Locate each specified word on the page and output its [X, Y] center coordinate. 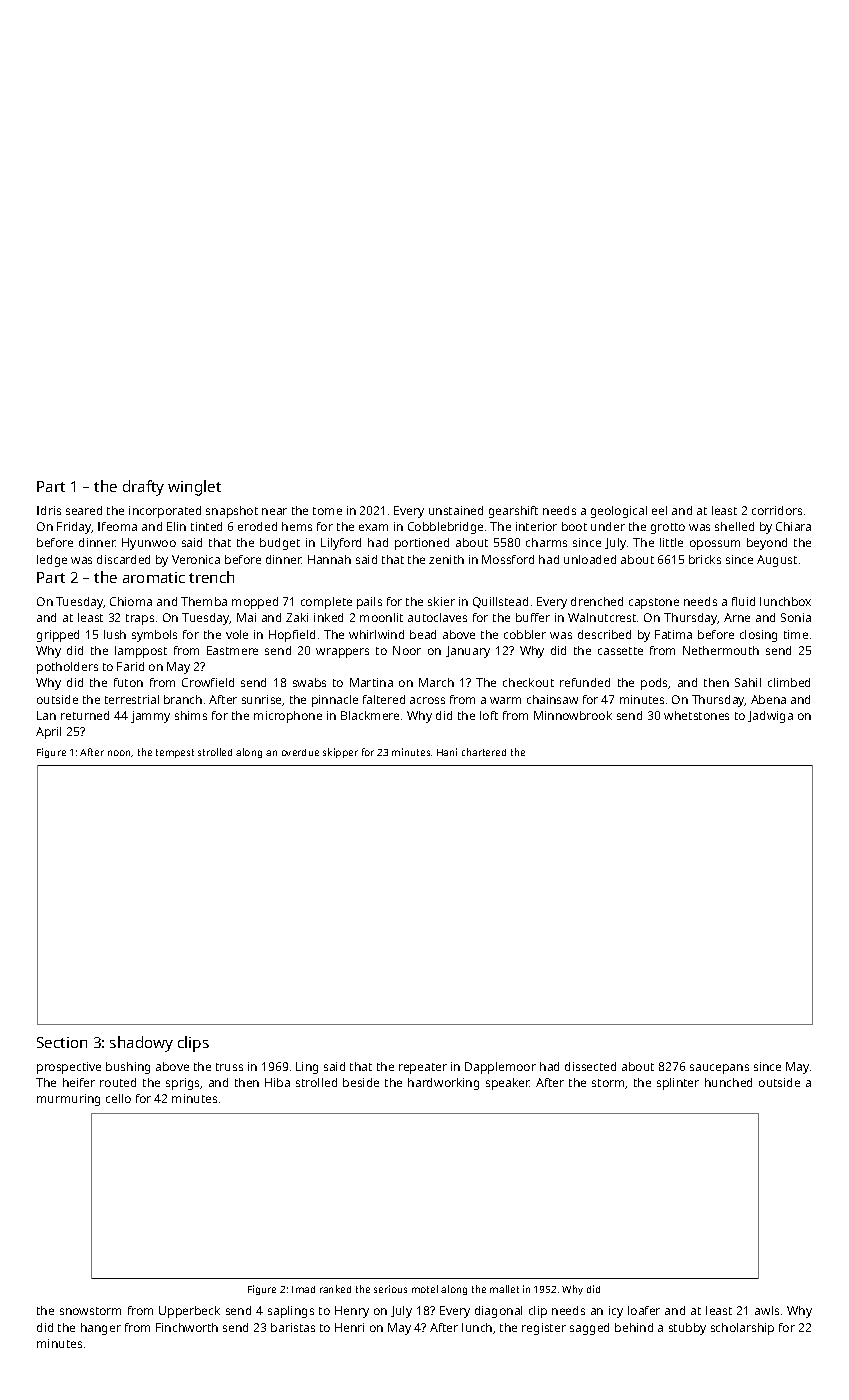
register [544, 1329]
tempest [175, 753]
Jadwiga [770, 717]
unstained [456, 510]
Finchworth [187, 1327]
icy [616, 1312]
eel [659, 510]
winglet [194, 488]
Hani [447, 752]
